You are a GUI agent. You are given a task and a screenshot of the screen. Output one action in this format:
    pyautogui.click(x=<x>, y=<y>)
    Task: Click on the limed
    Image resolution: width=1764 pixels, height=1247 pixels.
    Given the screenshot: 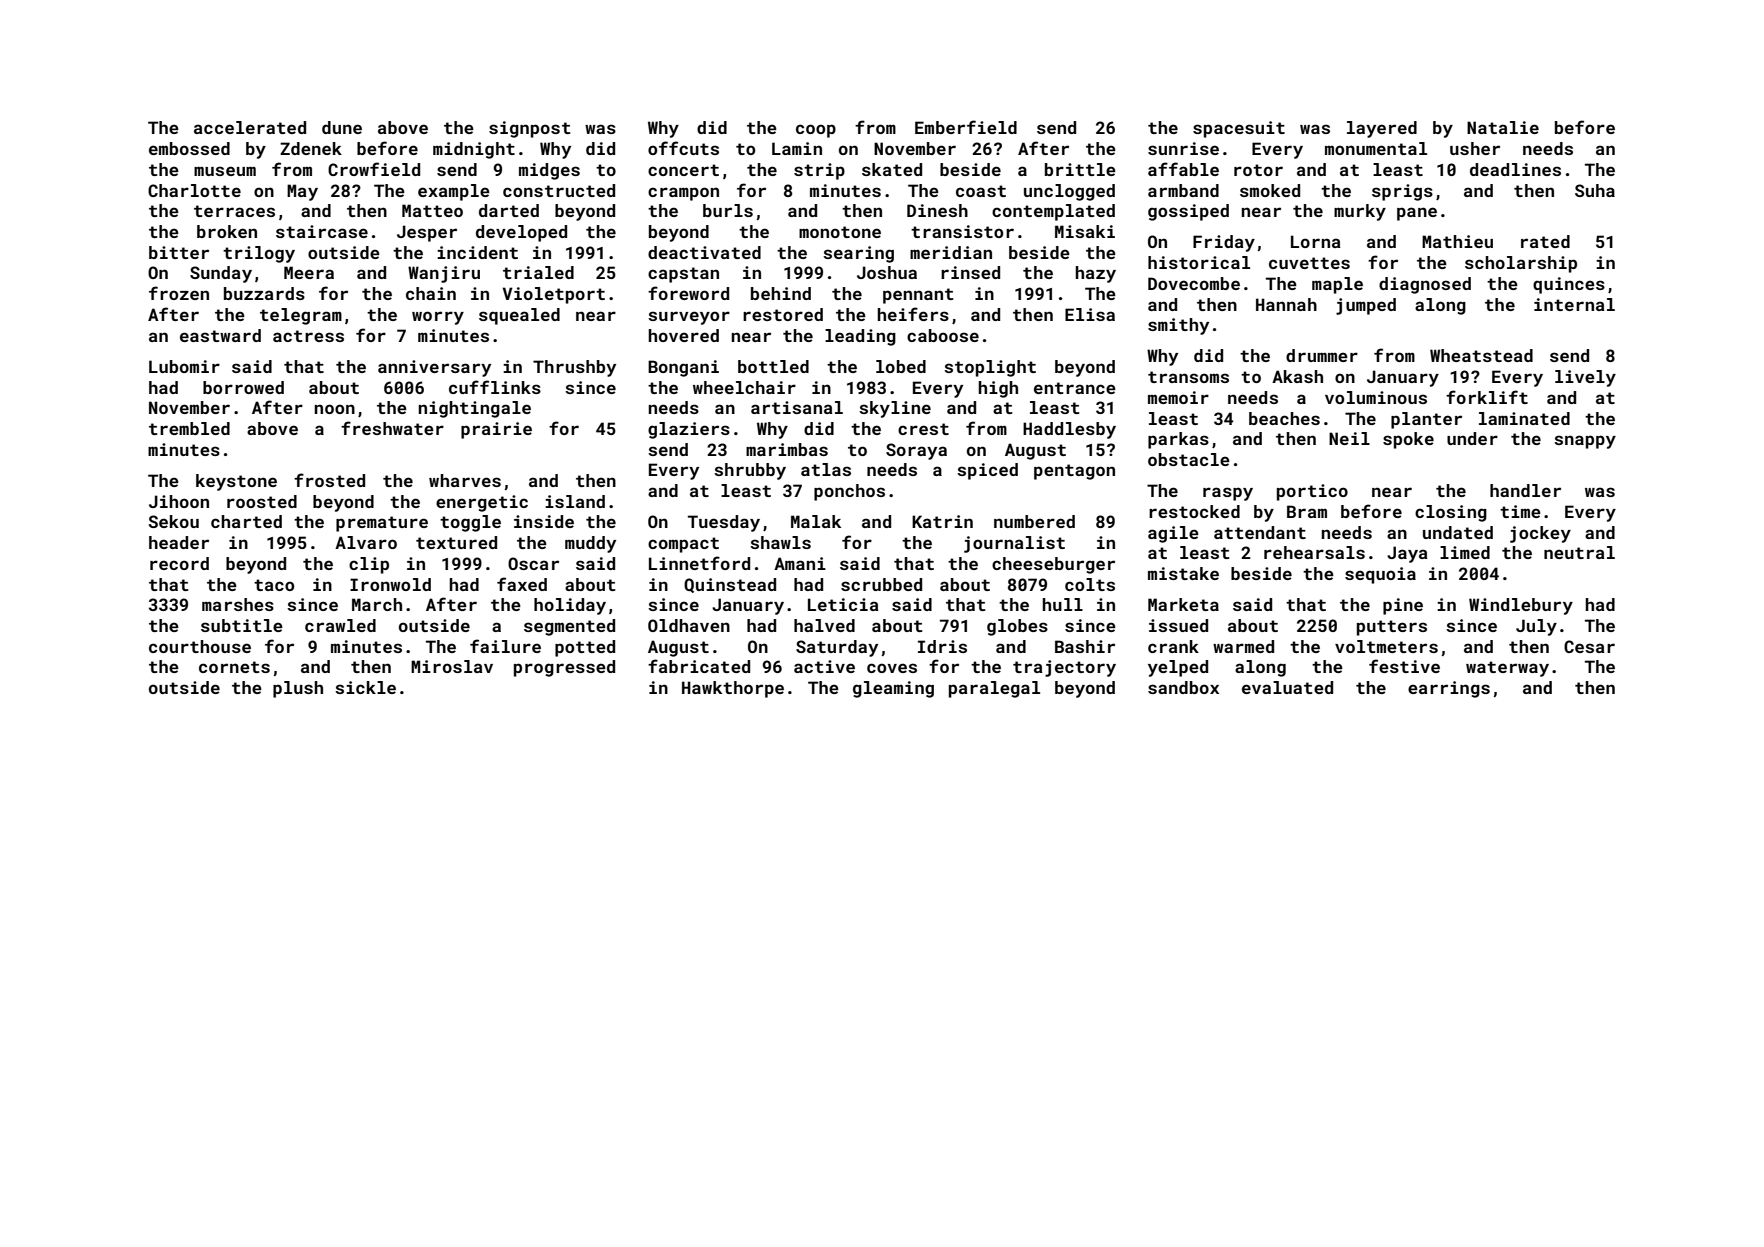 What is the action you would take?
    pyautogui.click(x=1465, y=552)
